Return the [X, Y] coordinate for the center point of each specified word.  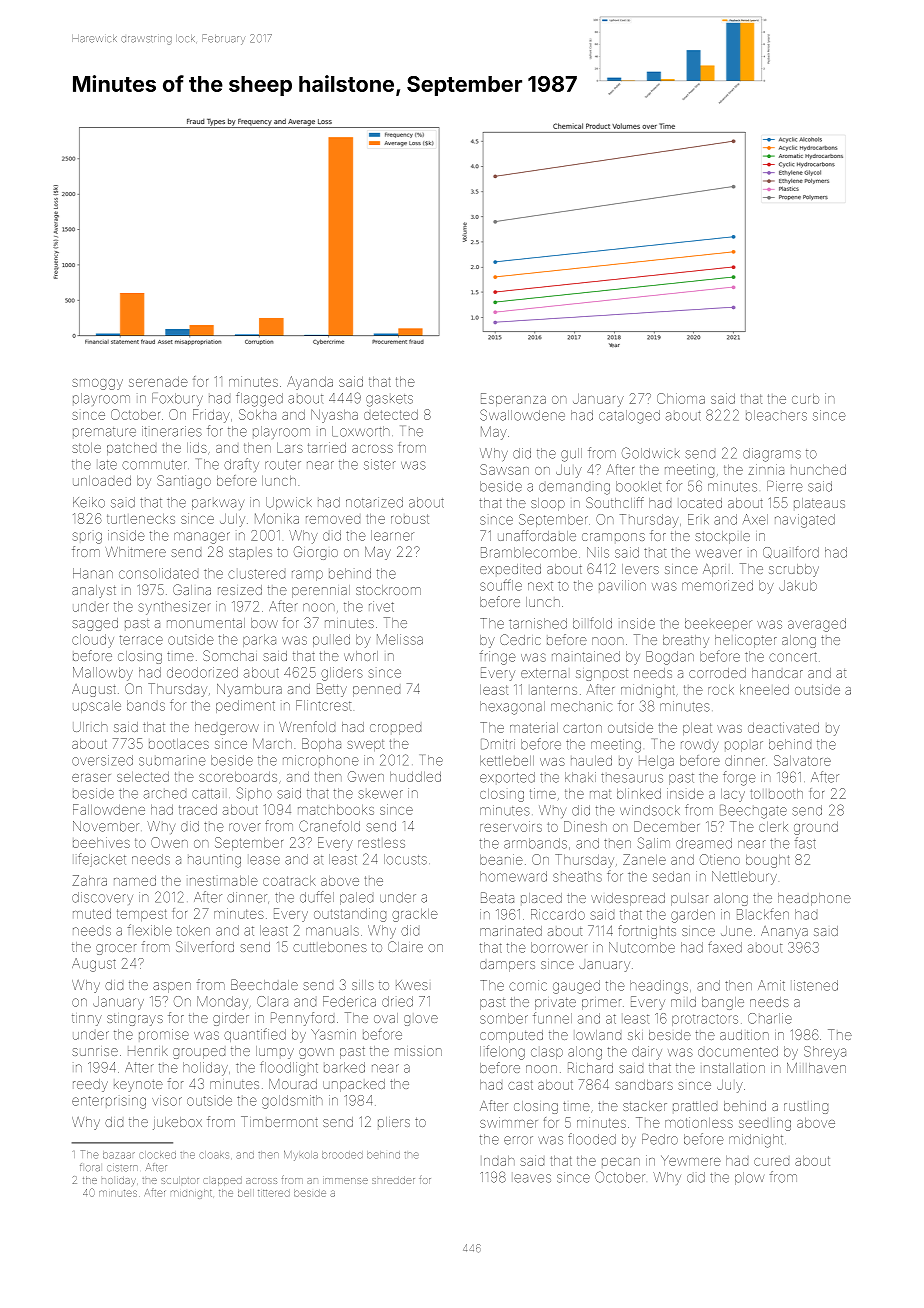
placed [541, 898]
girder [231, 1019]
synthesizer [175, 608]
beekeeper [718, 623]
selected [143, 777]
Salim [654, 843]
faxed [725, 947]
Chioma [681, 398]
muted [92, 914]
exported [507, 777]
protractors [705, 1020]
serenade [158, 382]
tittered [274, 1193]
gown [316, 1053]
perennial [321, 591]
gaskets [389, 400]
